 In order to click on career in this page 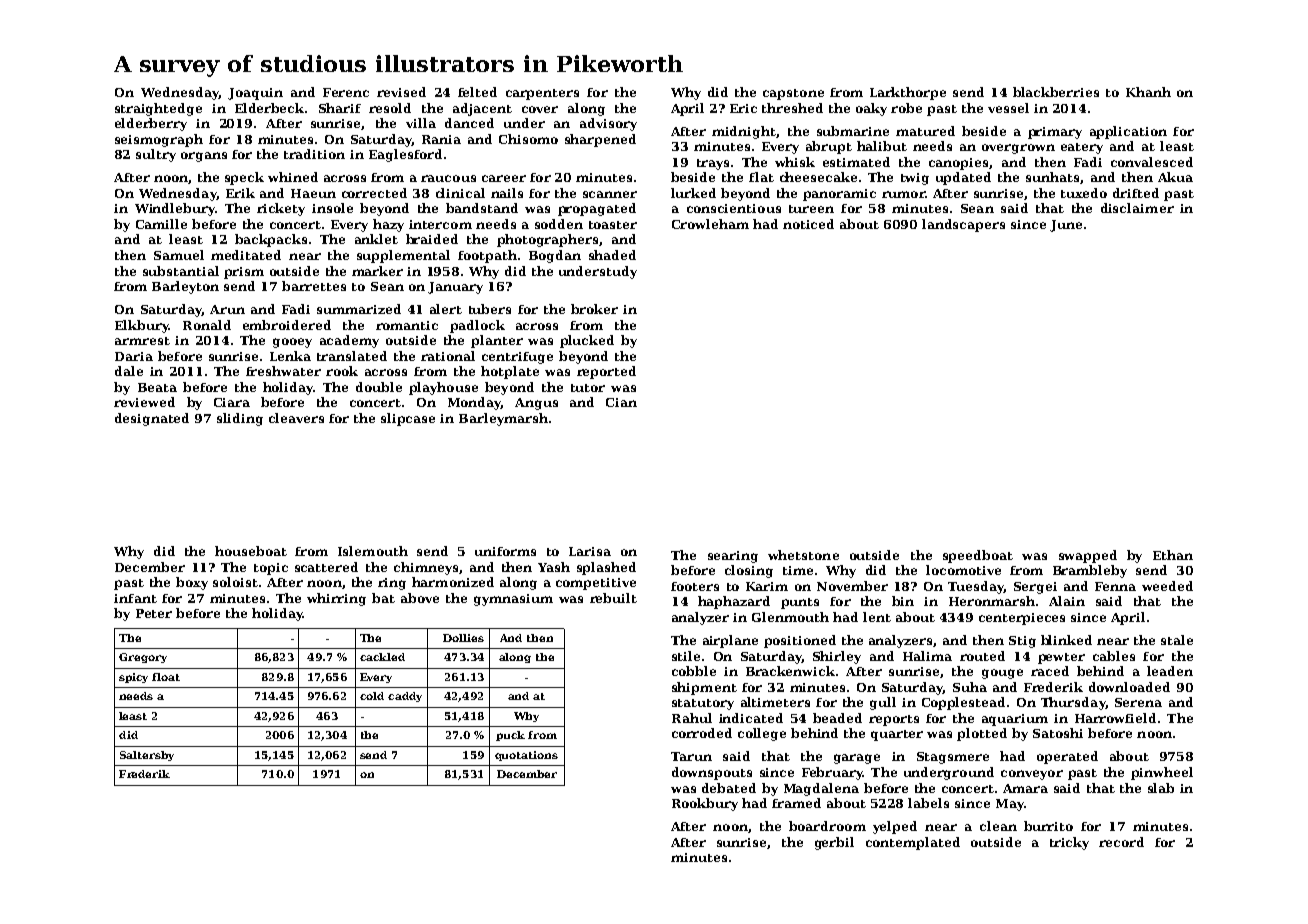, I will do `click(504, 178)`.
